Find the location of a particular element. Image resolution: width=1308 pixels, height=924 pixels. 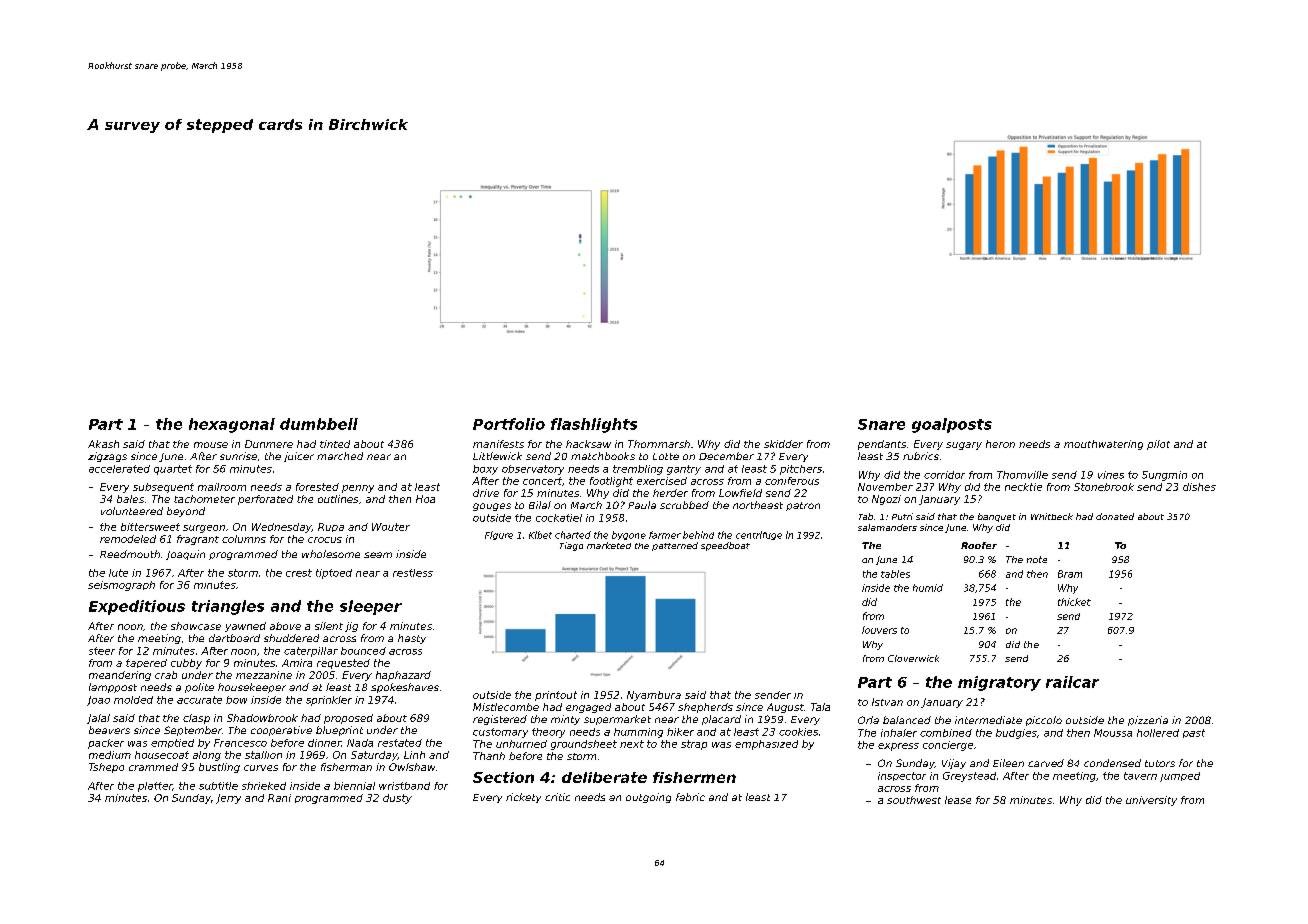

printout is located at coordinates (556, 696).
